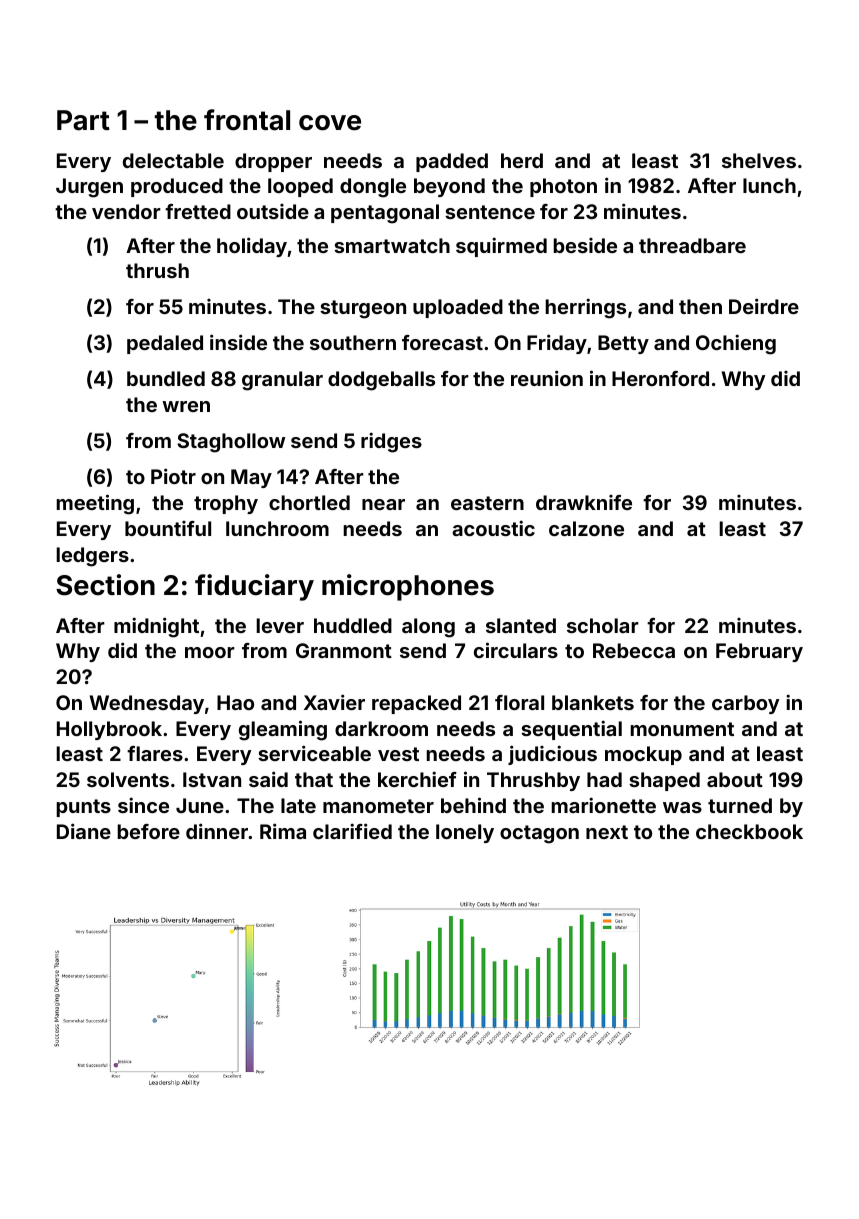 The height and width of the image is (1219, 859). I want to click on cove, so click(330, 123).
